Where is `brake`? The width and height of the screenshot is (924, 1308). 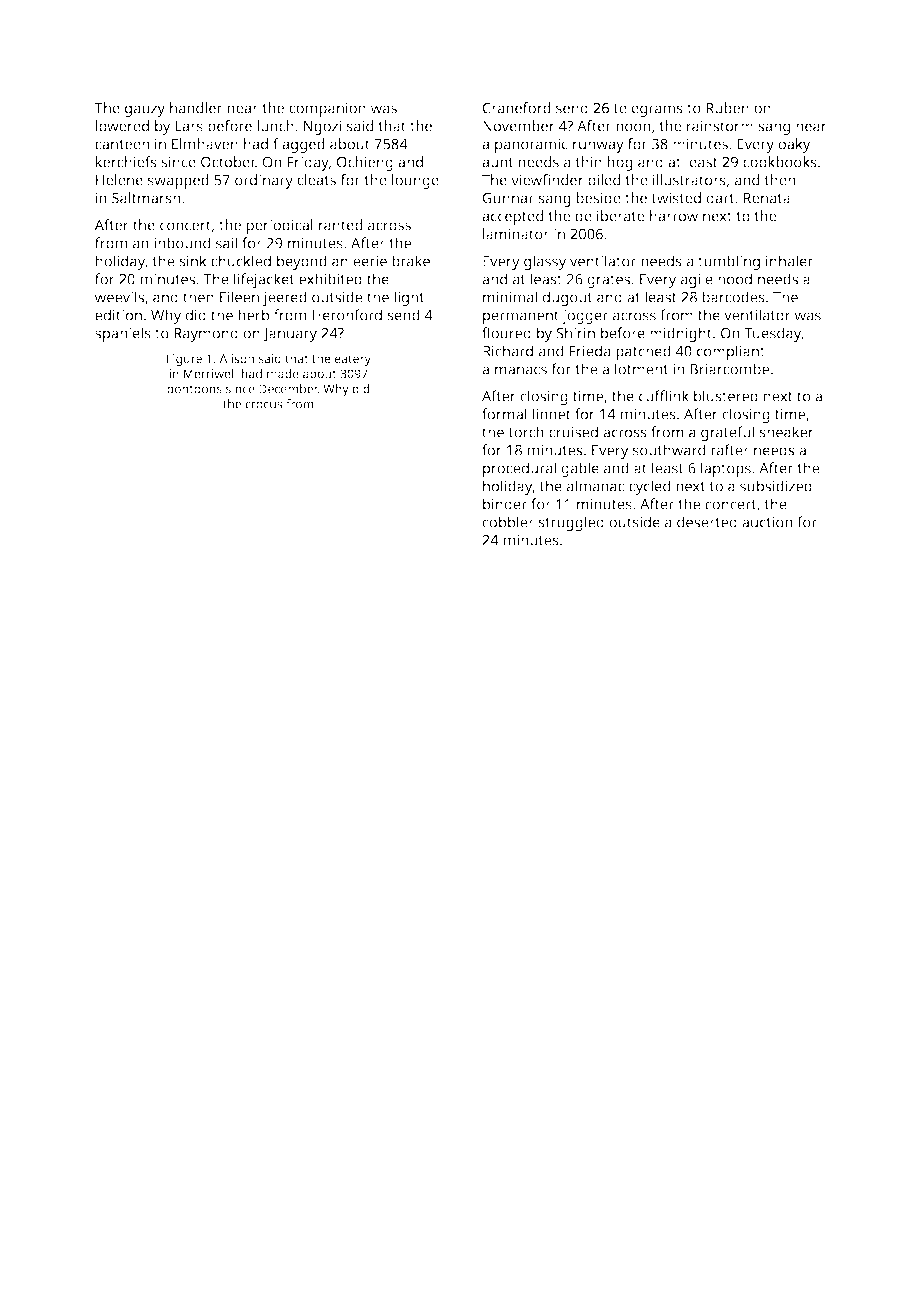
brake is located at coordinates (411, 261).
